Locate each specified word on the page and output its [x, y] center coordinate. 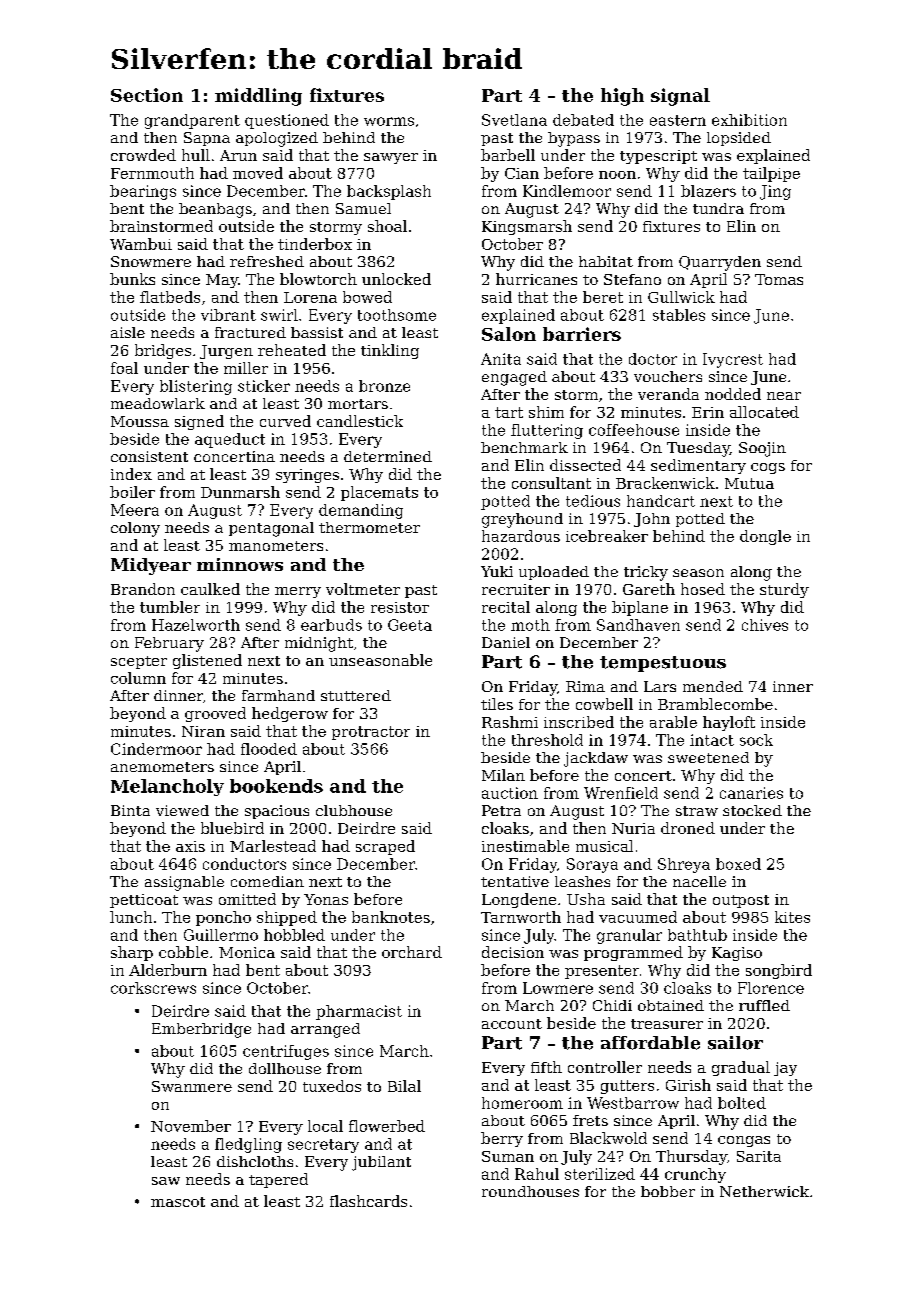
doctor [653, 359]
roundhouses [530, 1191]
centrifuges [286, 1052]
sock [756, 740]
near [784, 396]
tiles [497, 704]
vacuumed [638, 917]
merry [298, 592]
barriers [582, 334]
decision [513, 952]
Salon [509, 334]
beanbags [215, 210]
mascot [178, 1202]
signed [199, 422]
